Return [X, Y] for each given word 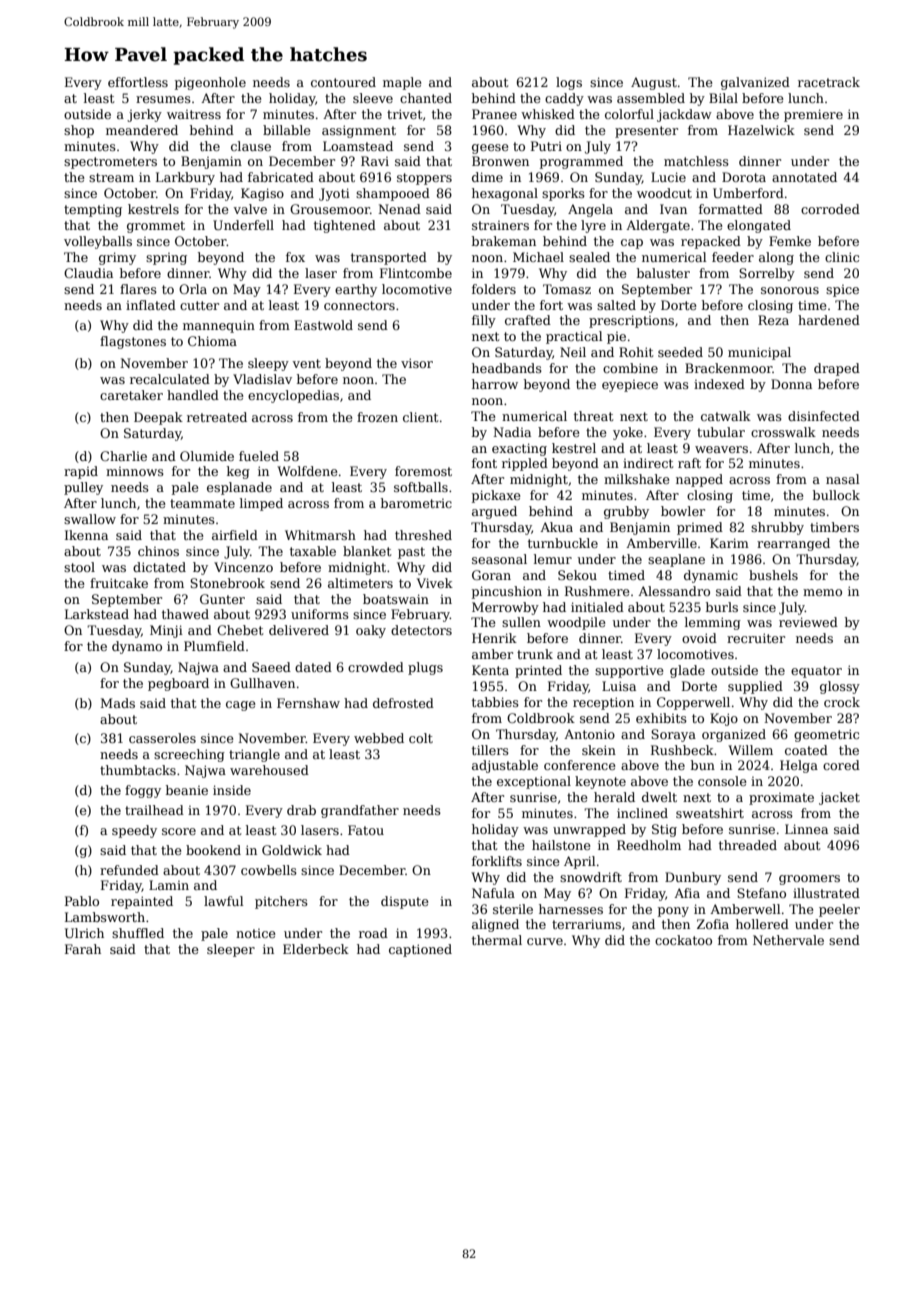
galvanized [755, 83]
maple [402, 83]
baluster [663, 273]
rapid [81, 472]
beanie [187, 790]
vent [306, 363]
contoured [343, 82]
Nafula [493, 893]
